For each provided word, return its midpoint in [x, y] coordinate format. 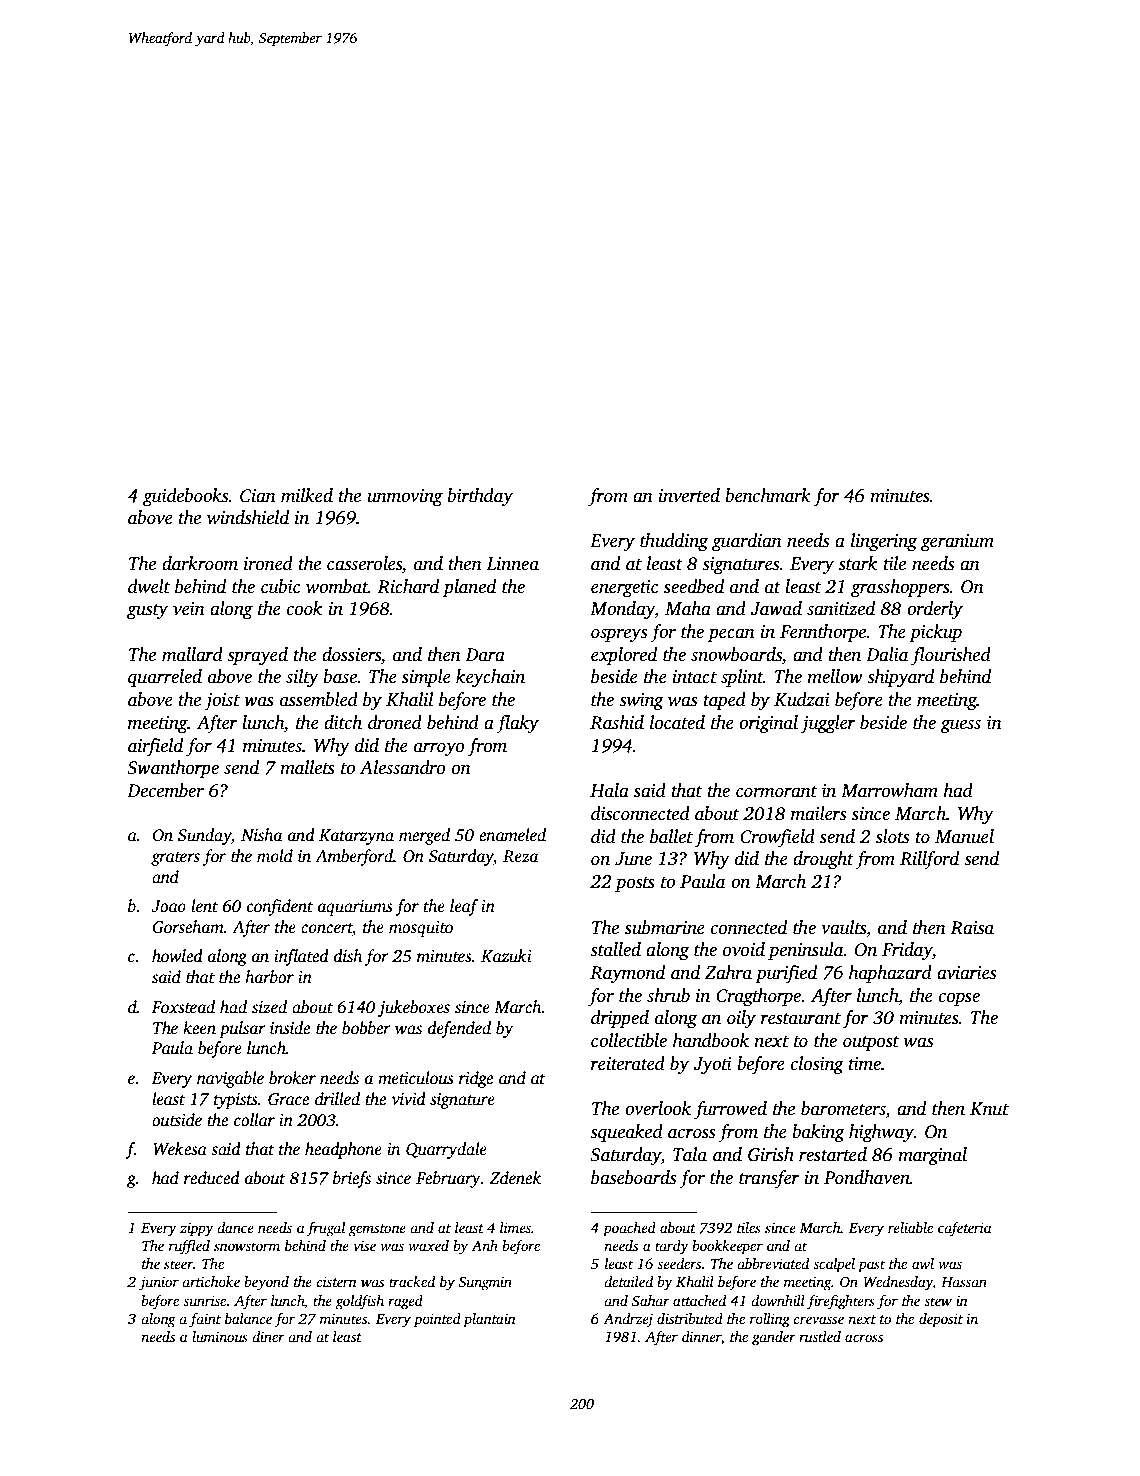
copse [959, 999]
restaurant [801, 1019]
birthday [480, 497]
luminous [220, 1336]
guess [960, 726]
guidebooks [185, 497]
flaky [517, 724]
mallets [307, 767]
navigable [230, 1079]
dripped [620, 1019]
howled [177, 956]
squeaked [626, 1133]
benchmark [768, 495]
